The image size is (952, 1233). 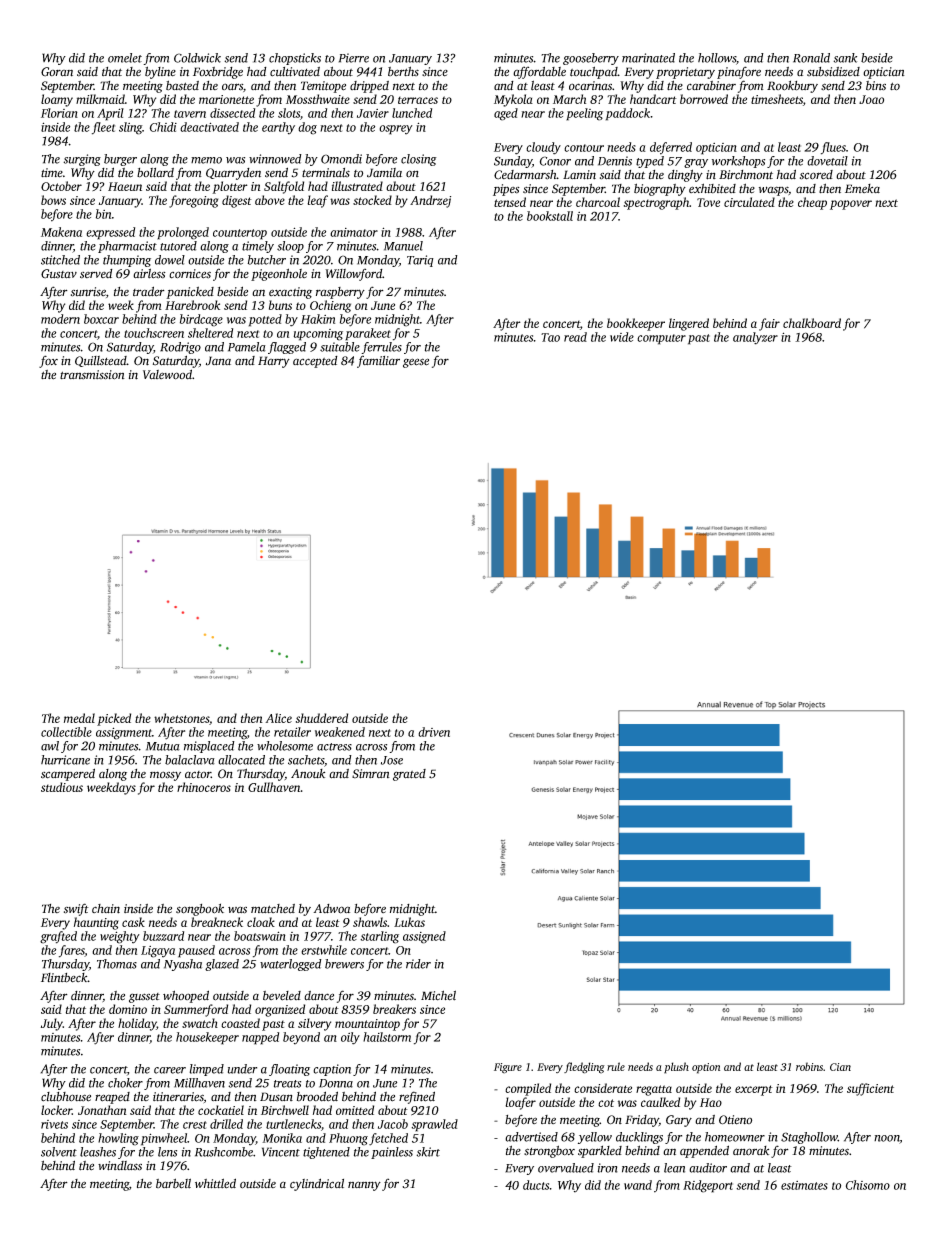 What do you see at coordinates (65, 760) in the screenshot?
I see `hurricane` at bounding box center [65, 760].
